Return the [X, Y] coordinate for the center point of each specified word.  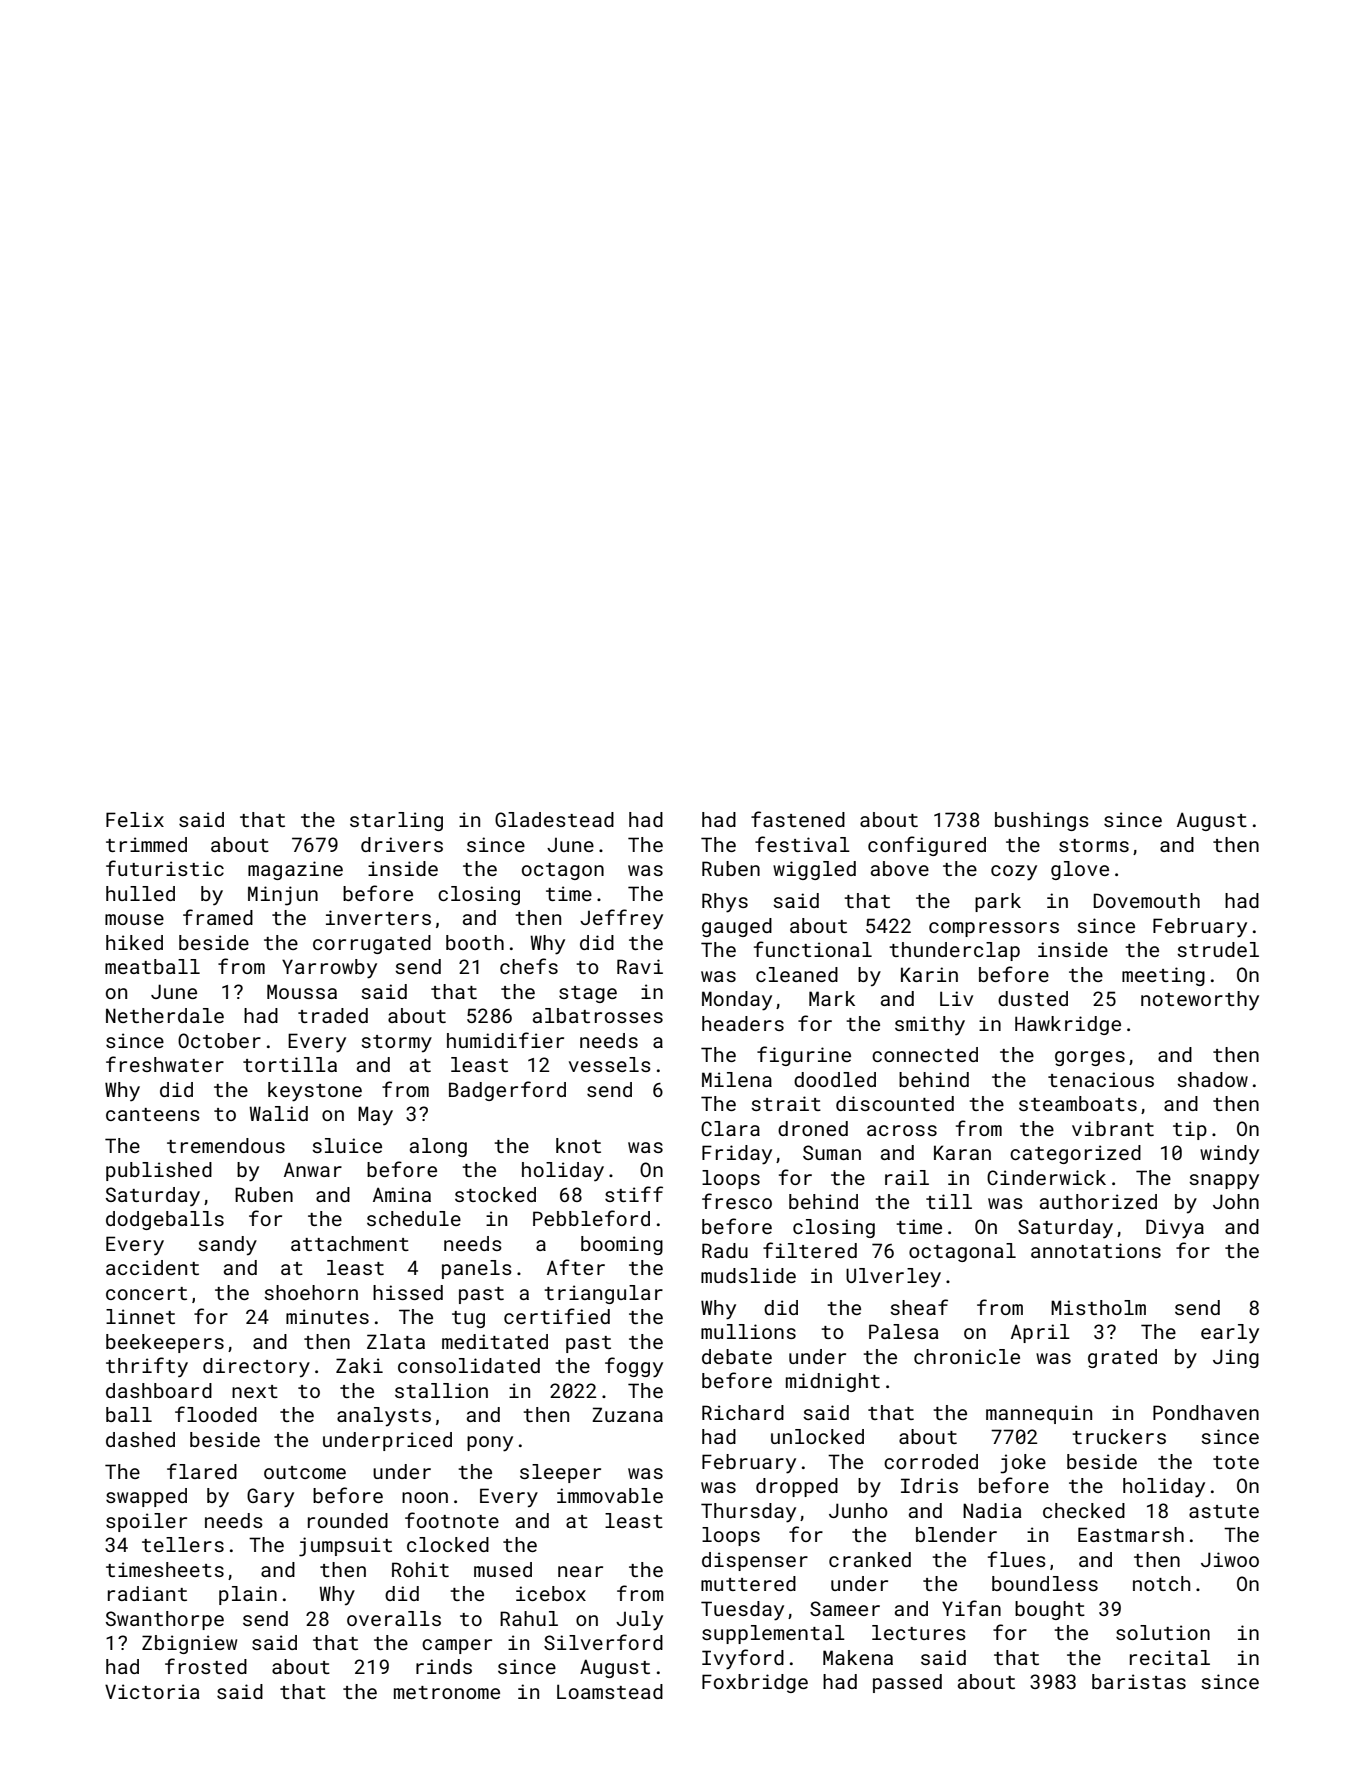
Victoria [152, 1691]
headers [743, 1023]
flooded [216, 1414]
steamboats [1078, 1103]
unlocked [817, 1436]
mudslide [748, 1275]
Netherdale [165, 1015]
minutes [327, 1316]
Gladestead [554, 819]
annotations [1096, 1250]
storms [1094, 845]
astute [1224, 1511]
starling [396, 821]
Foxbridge [755, 1683]
